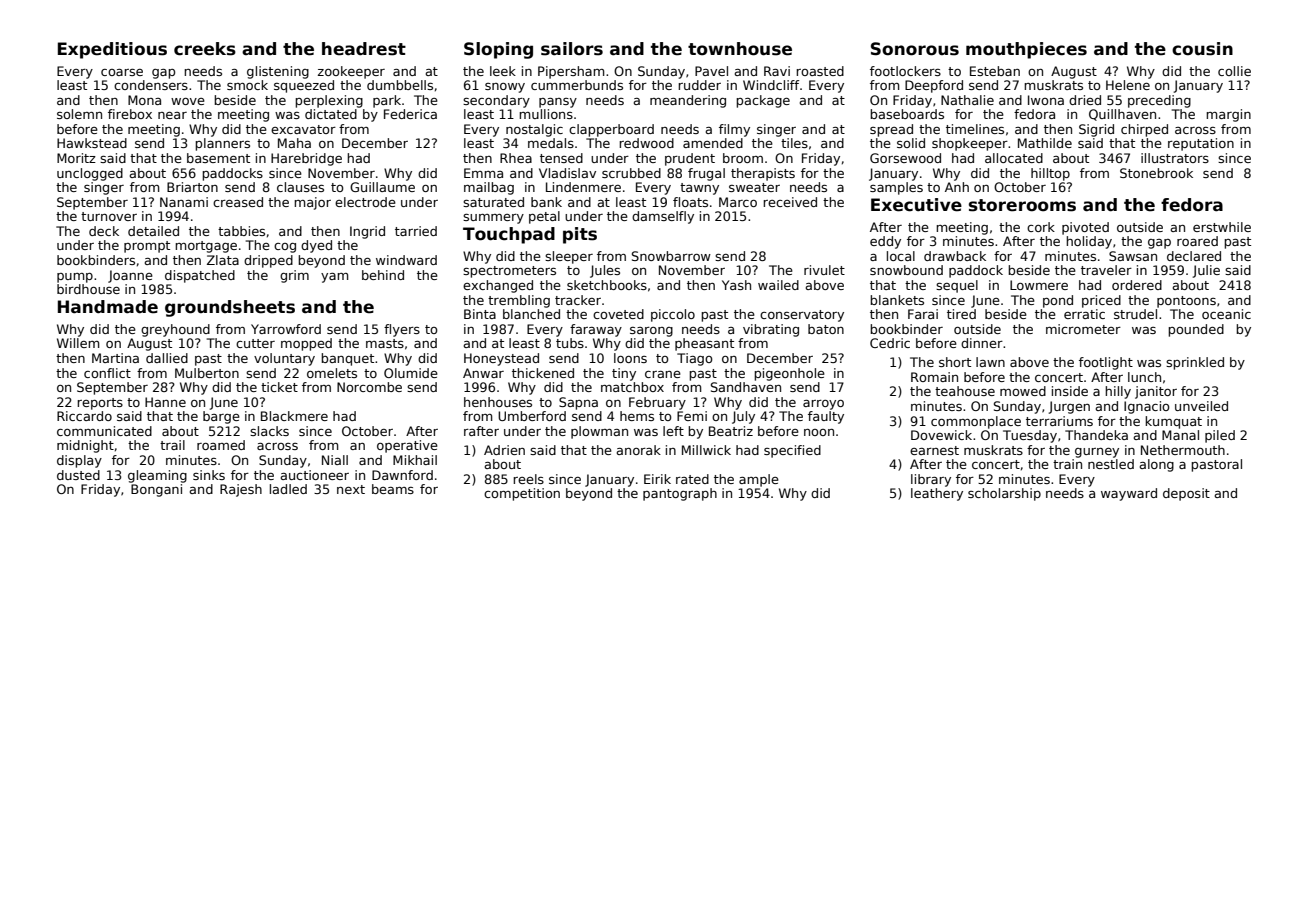 The width and height of the image is (1308, 924). What do you see at coordinates (1129, 494) in the image?
I see `wayward` at bounding box center [1129, 494].
